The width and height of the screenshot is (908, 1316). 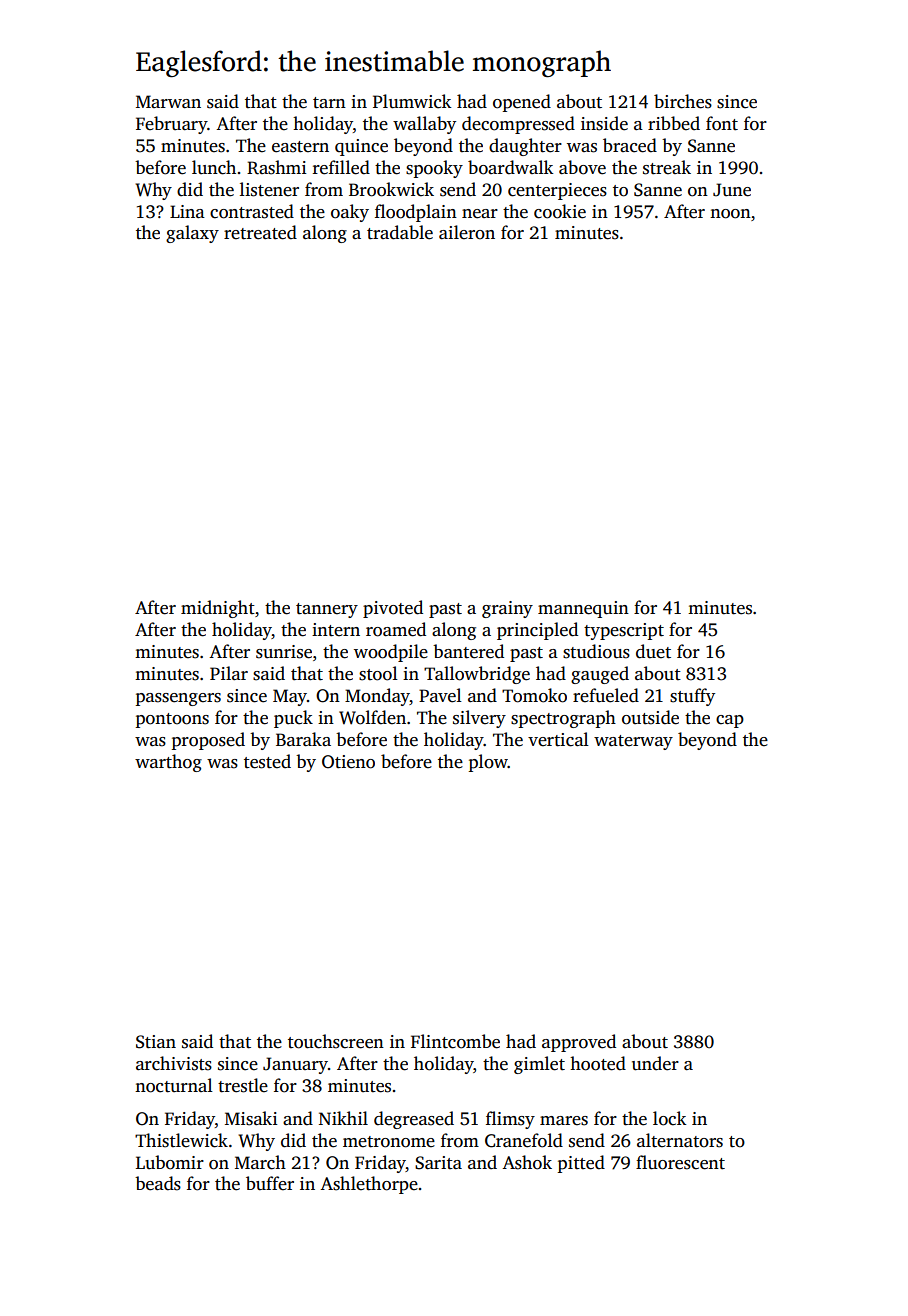 What do you see at coordinates (218, 609) in the screenshot?
I see `midnight` at bounding box center [218, 609].
